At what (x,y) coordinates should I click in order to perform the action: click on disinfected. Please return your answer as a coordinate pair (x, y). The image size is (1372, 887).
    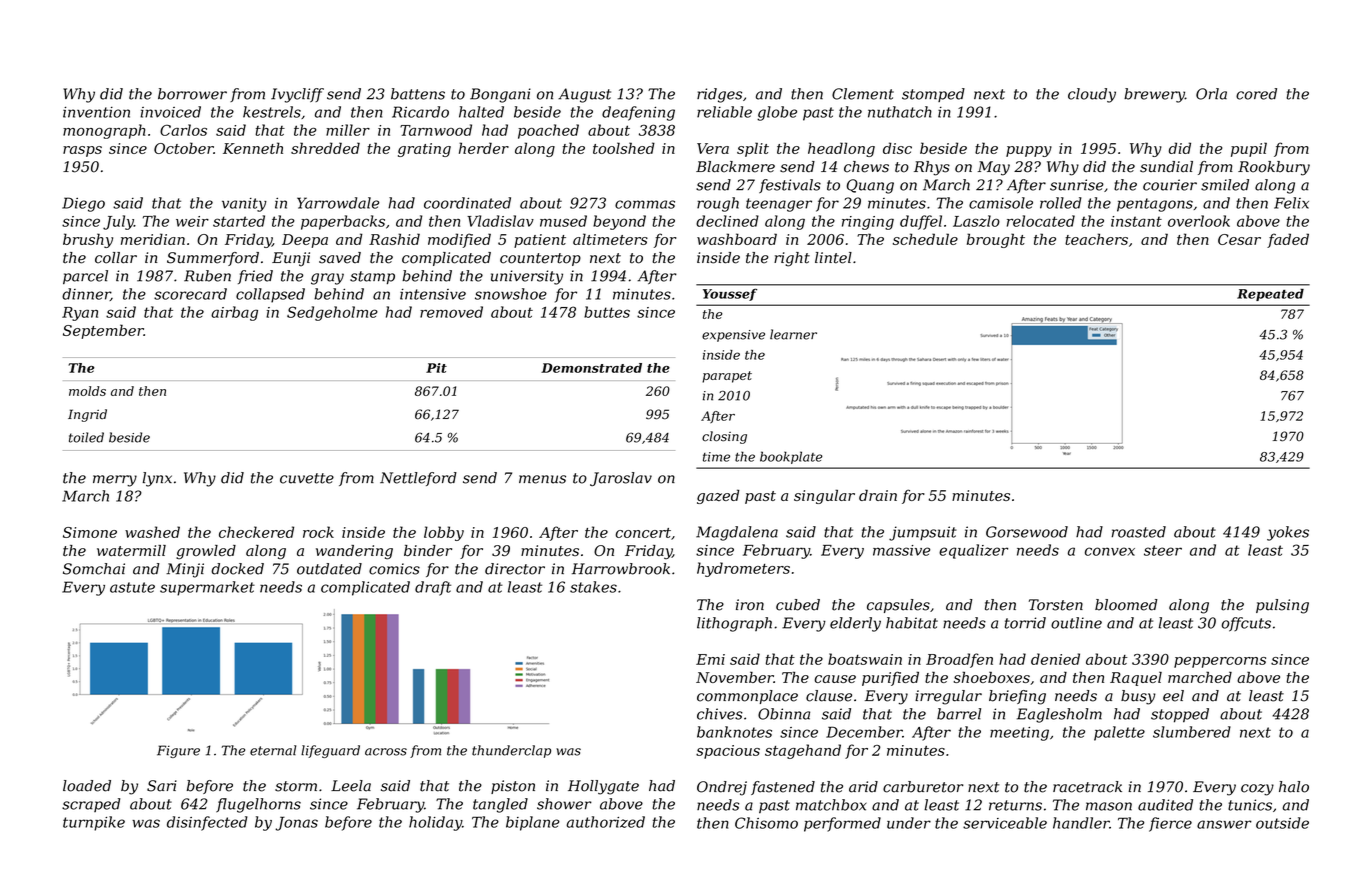
    Looking at the image, I should click on (207, 823).
